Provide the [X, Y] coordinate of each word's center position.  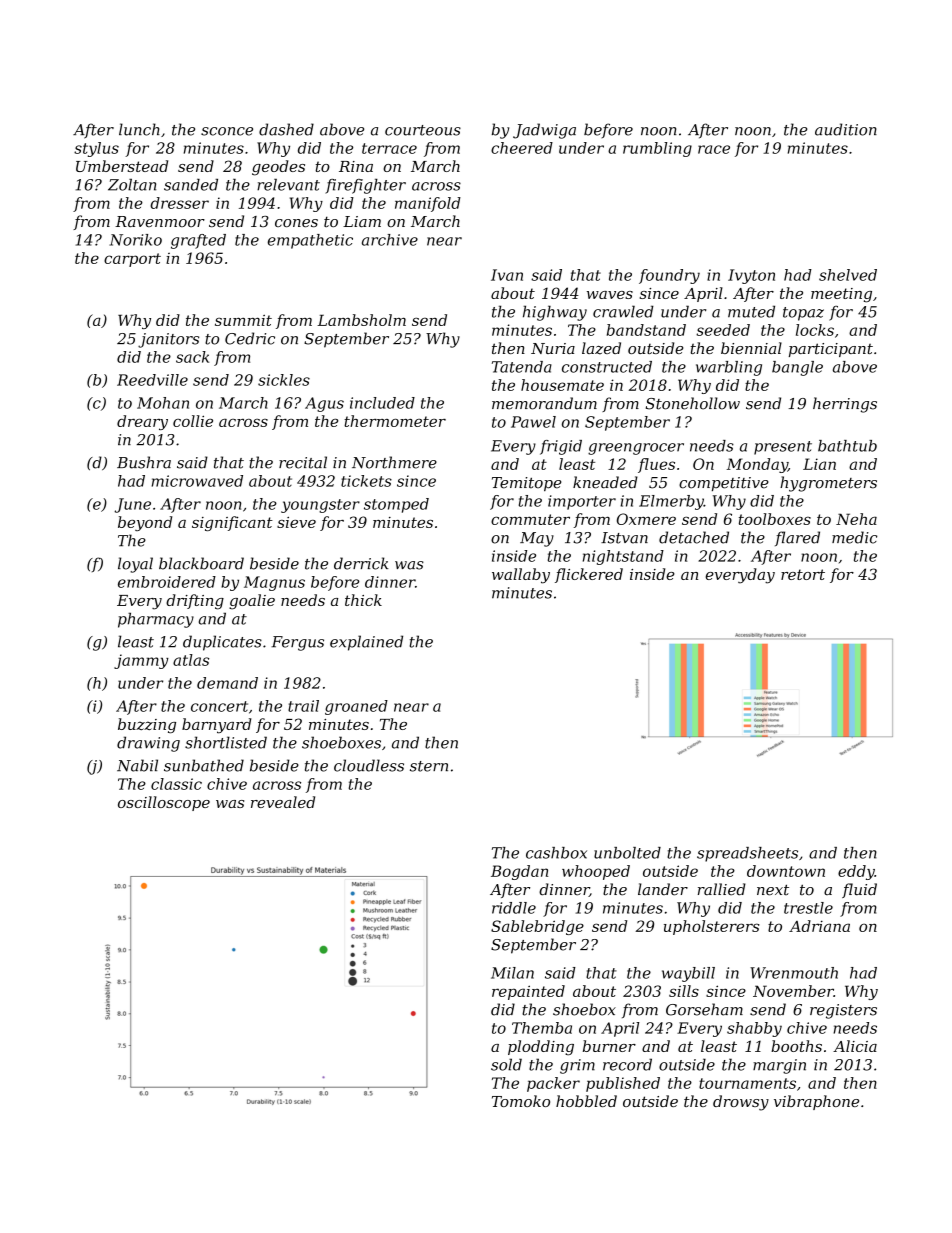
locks [815, 330]
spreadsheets [747, 854]
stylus [96, 149]
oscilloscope [164, 803]
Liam [362, 221]
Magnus [274, 583]
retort [803, 574]
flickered [589, 575]
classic [176, 784]
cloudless [369, 765]
